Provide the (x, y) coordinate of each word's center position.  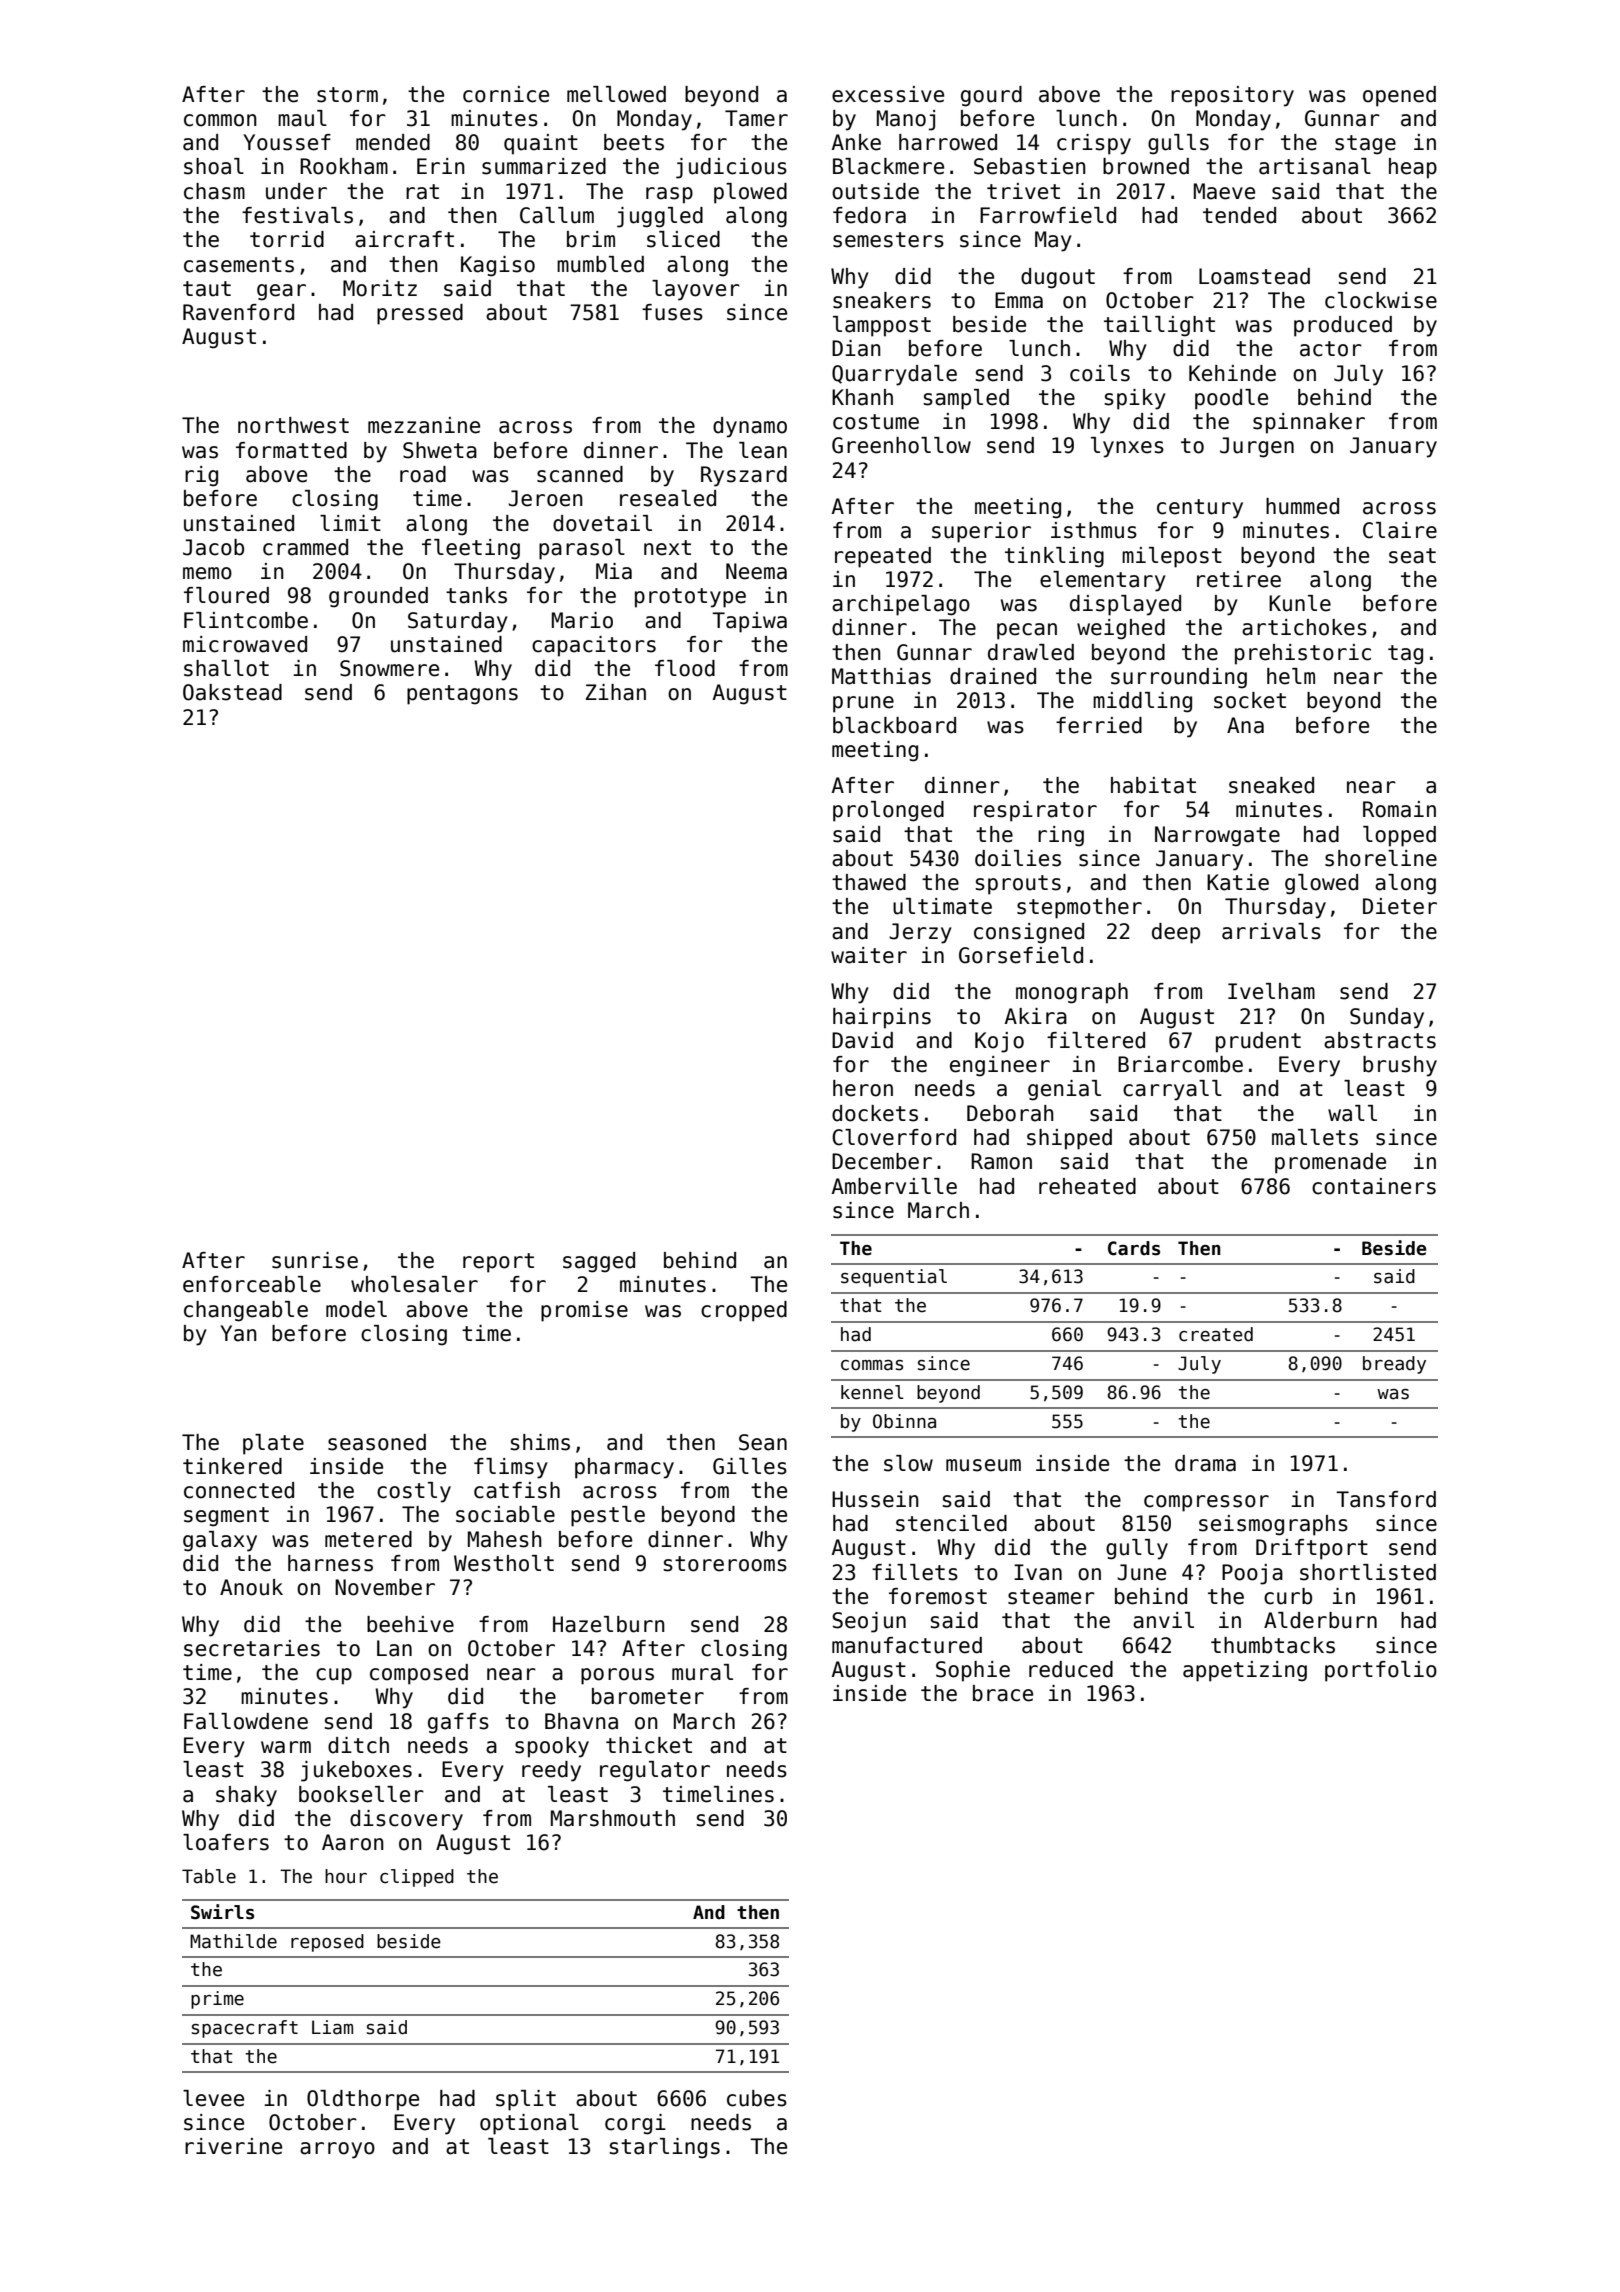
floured (226, 595)
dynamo (750, 427)
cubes (757, 2098)
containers (1374, 1186)
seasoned (377, 1442)
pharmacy (624, 1468)
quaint (541, 144)
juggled (660, 217)
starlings (665, 2148)
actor (1331, 349)
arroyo (337, 2150)
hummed (1302, 506)
